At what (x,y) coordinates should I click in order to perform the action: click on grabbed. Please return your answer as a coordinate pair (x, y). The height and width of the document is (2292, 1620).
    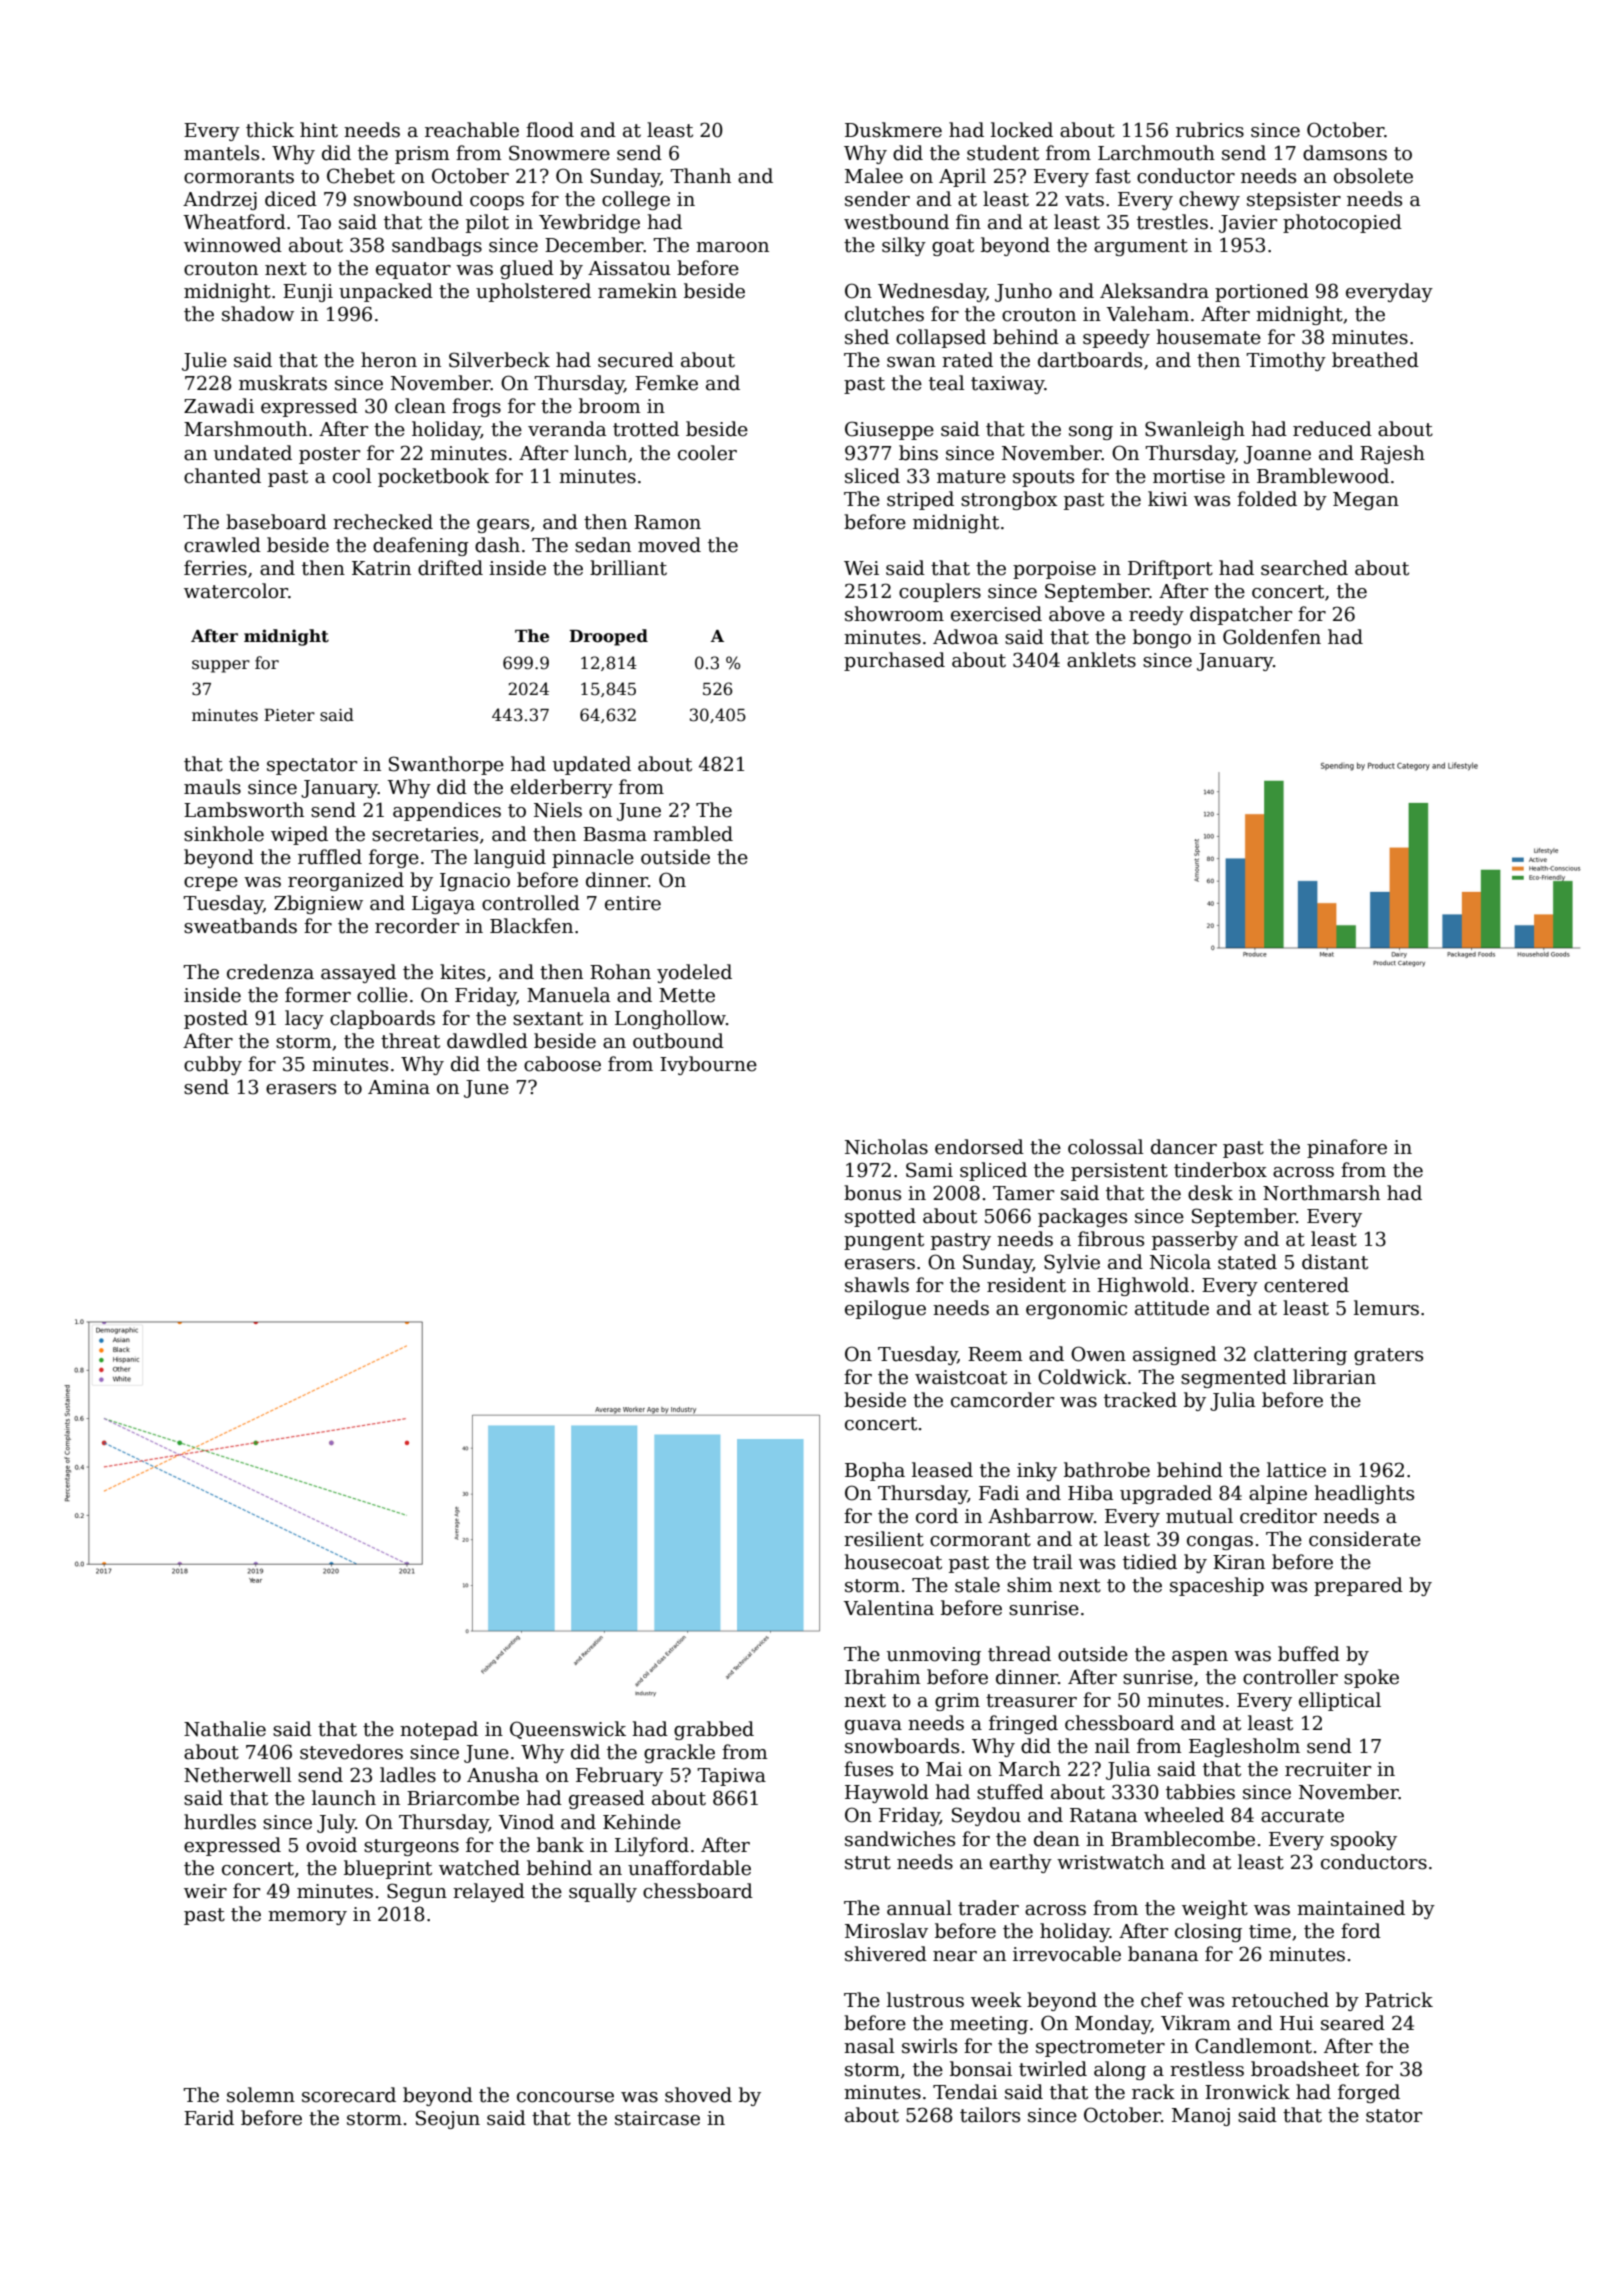
    Looking at the image, I should click on (714, 1730).
